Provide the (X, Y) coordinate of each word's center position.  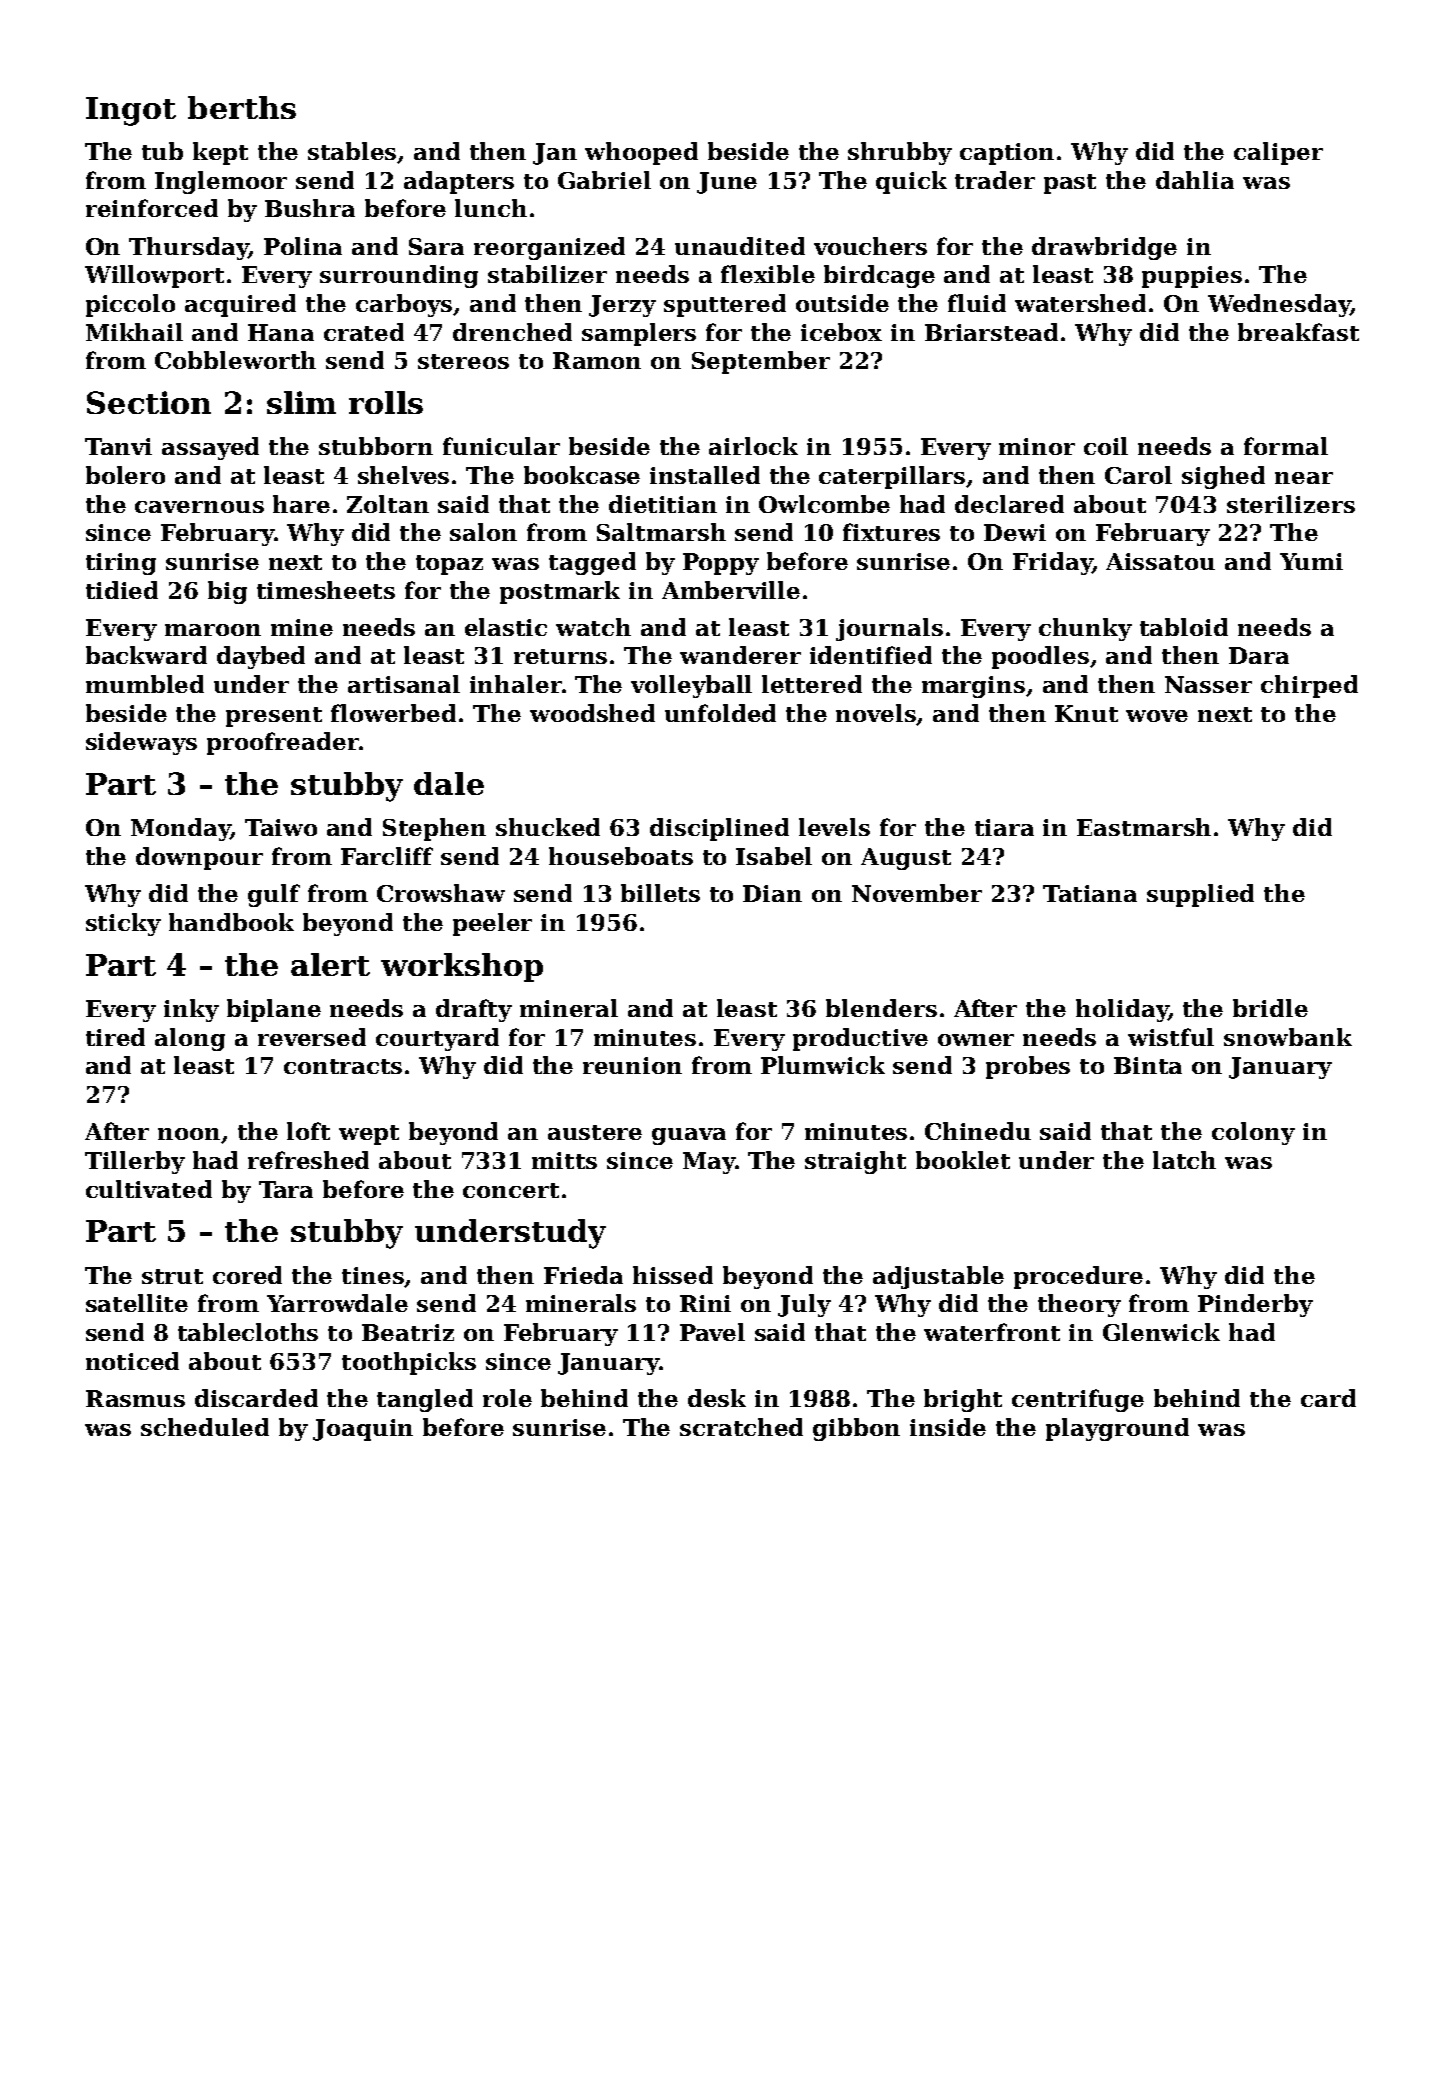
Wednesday (1279, 305)
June (727, 183)
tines (373, 1277)
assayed (210, 448)
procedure (1078, 1277)
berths (242, 107)
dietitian (663, 504)
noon (190, 1135)
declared (1009, 504)
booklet (963, 1160)
